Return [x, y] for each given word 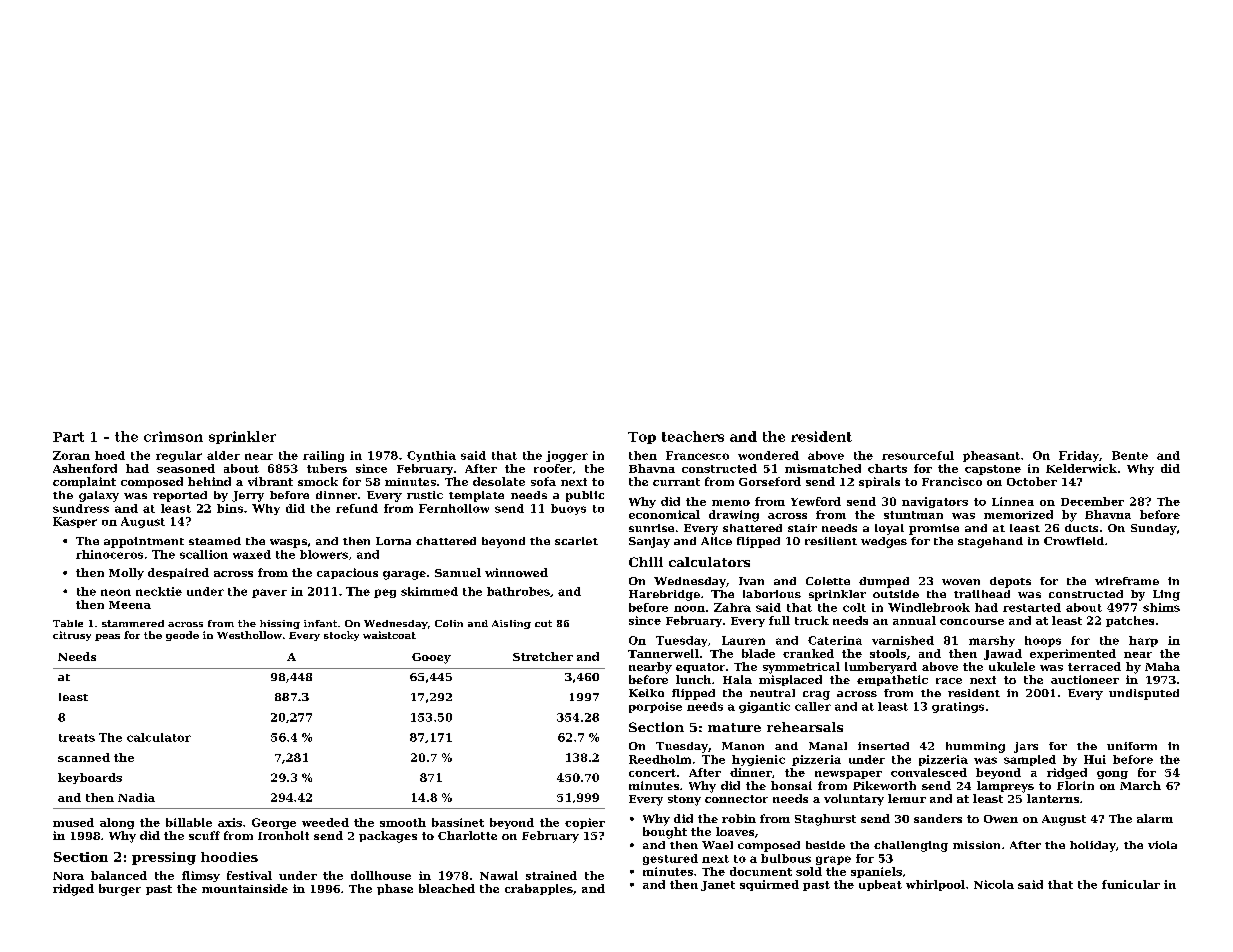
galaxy [99, 496]
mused [73, 822]
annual [914, 620]
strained [551, 875]
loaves [735, 831]
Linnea [1013, 501]
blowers [324, 554]
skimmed [429, 591]
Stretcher [543, 656]
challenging [911, 846]
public [585, 496]
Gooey [431, 658]
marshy [992, 641]
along [117, 823]
